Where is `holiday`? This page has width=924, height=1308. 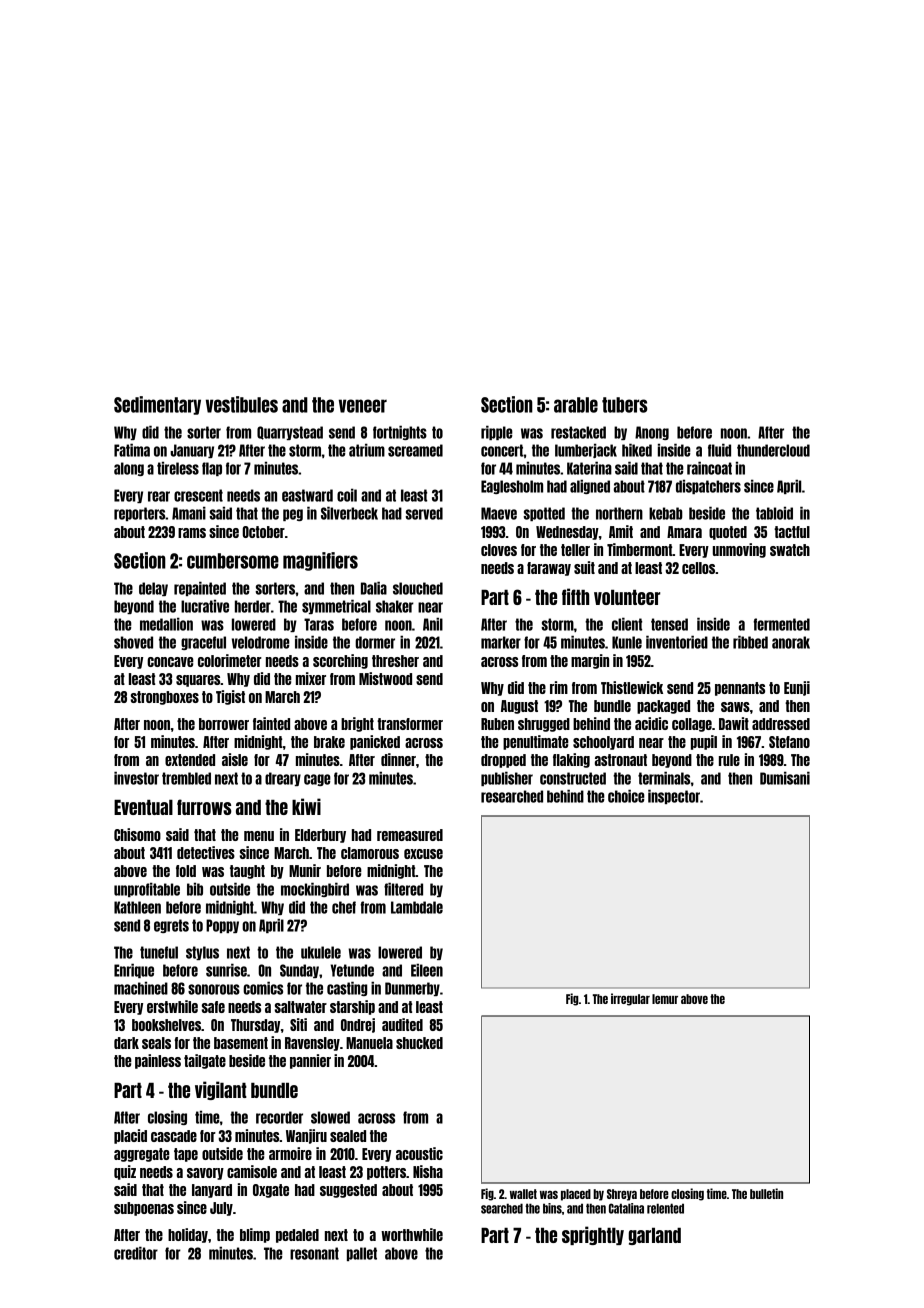
holiday is located at coordinates (188, 1235).
